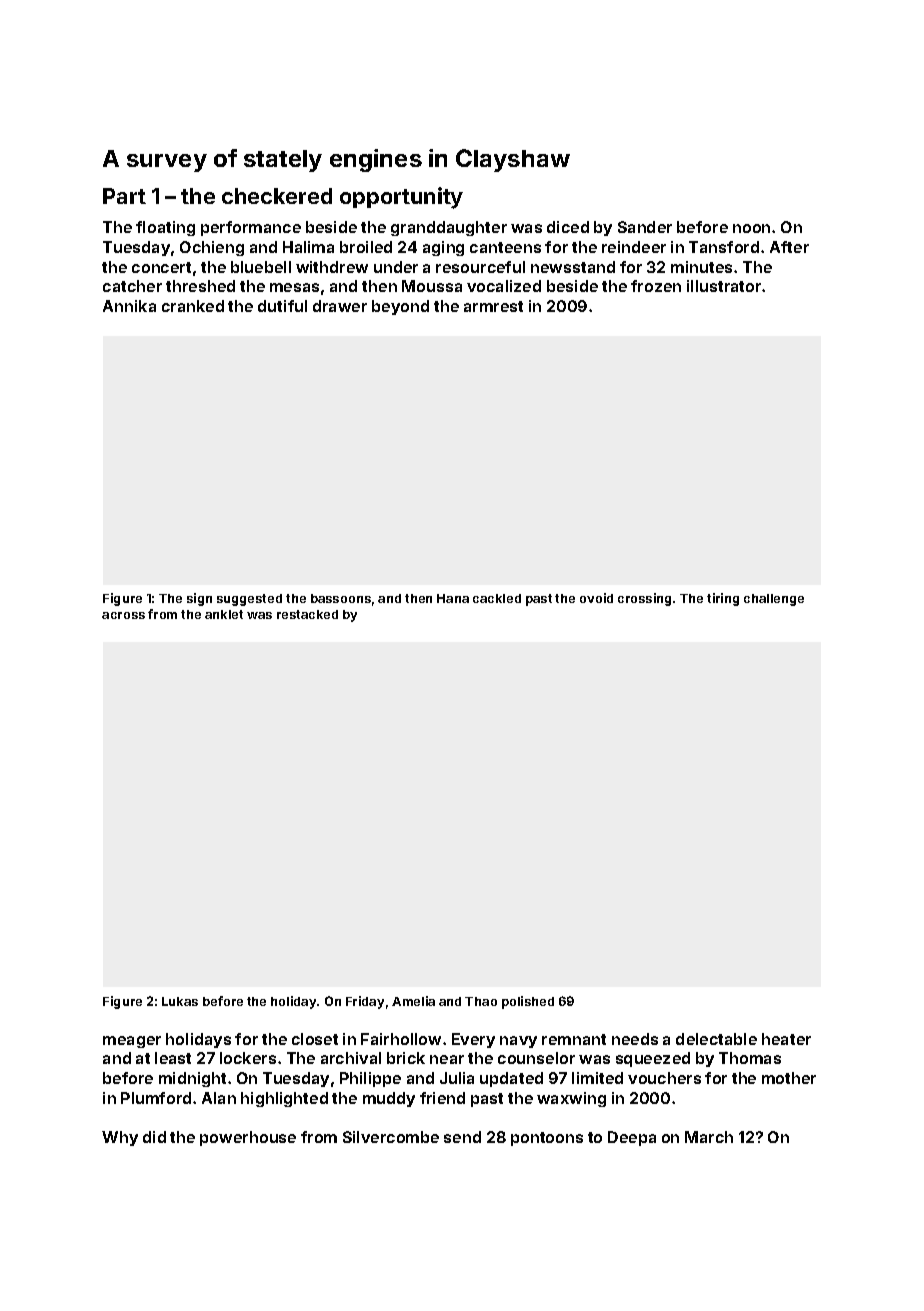  What do you see at coordinates (391, 1137) in the screenshot?
I see `Silvercombe` at bounding box center [391, 1137].
